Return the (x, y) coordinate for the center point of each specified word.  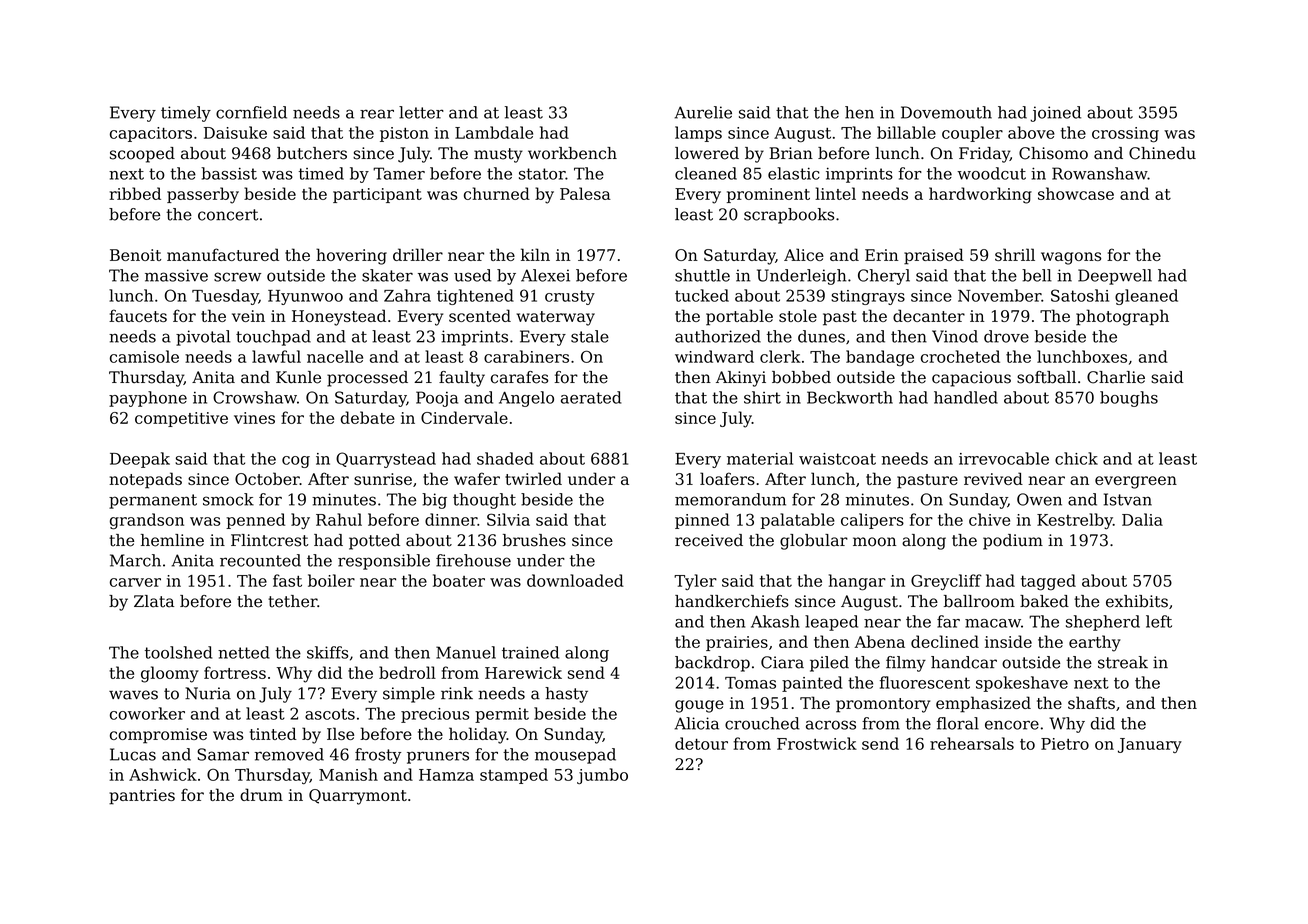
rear (377, 114)
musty (498, 155)
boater (459, 580)
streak (1123, 662)
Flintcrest (269, 540)
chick (1076, 458)
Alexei (545, 275)
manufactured (223, 254)
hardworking (980, 195)
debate (368, 417)
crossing (1125, 135)
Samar (223, 754)
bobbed (801, 377)
